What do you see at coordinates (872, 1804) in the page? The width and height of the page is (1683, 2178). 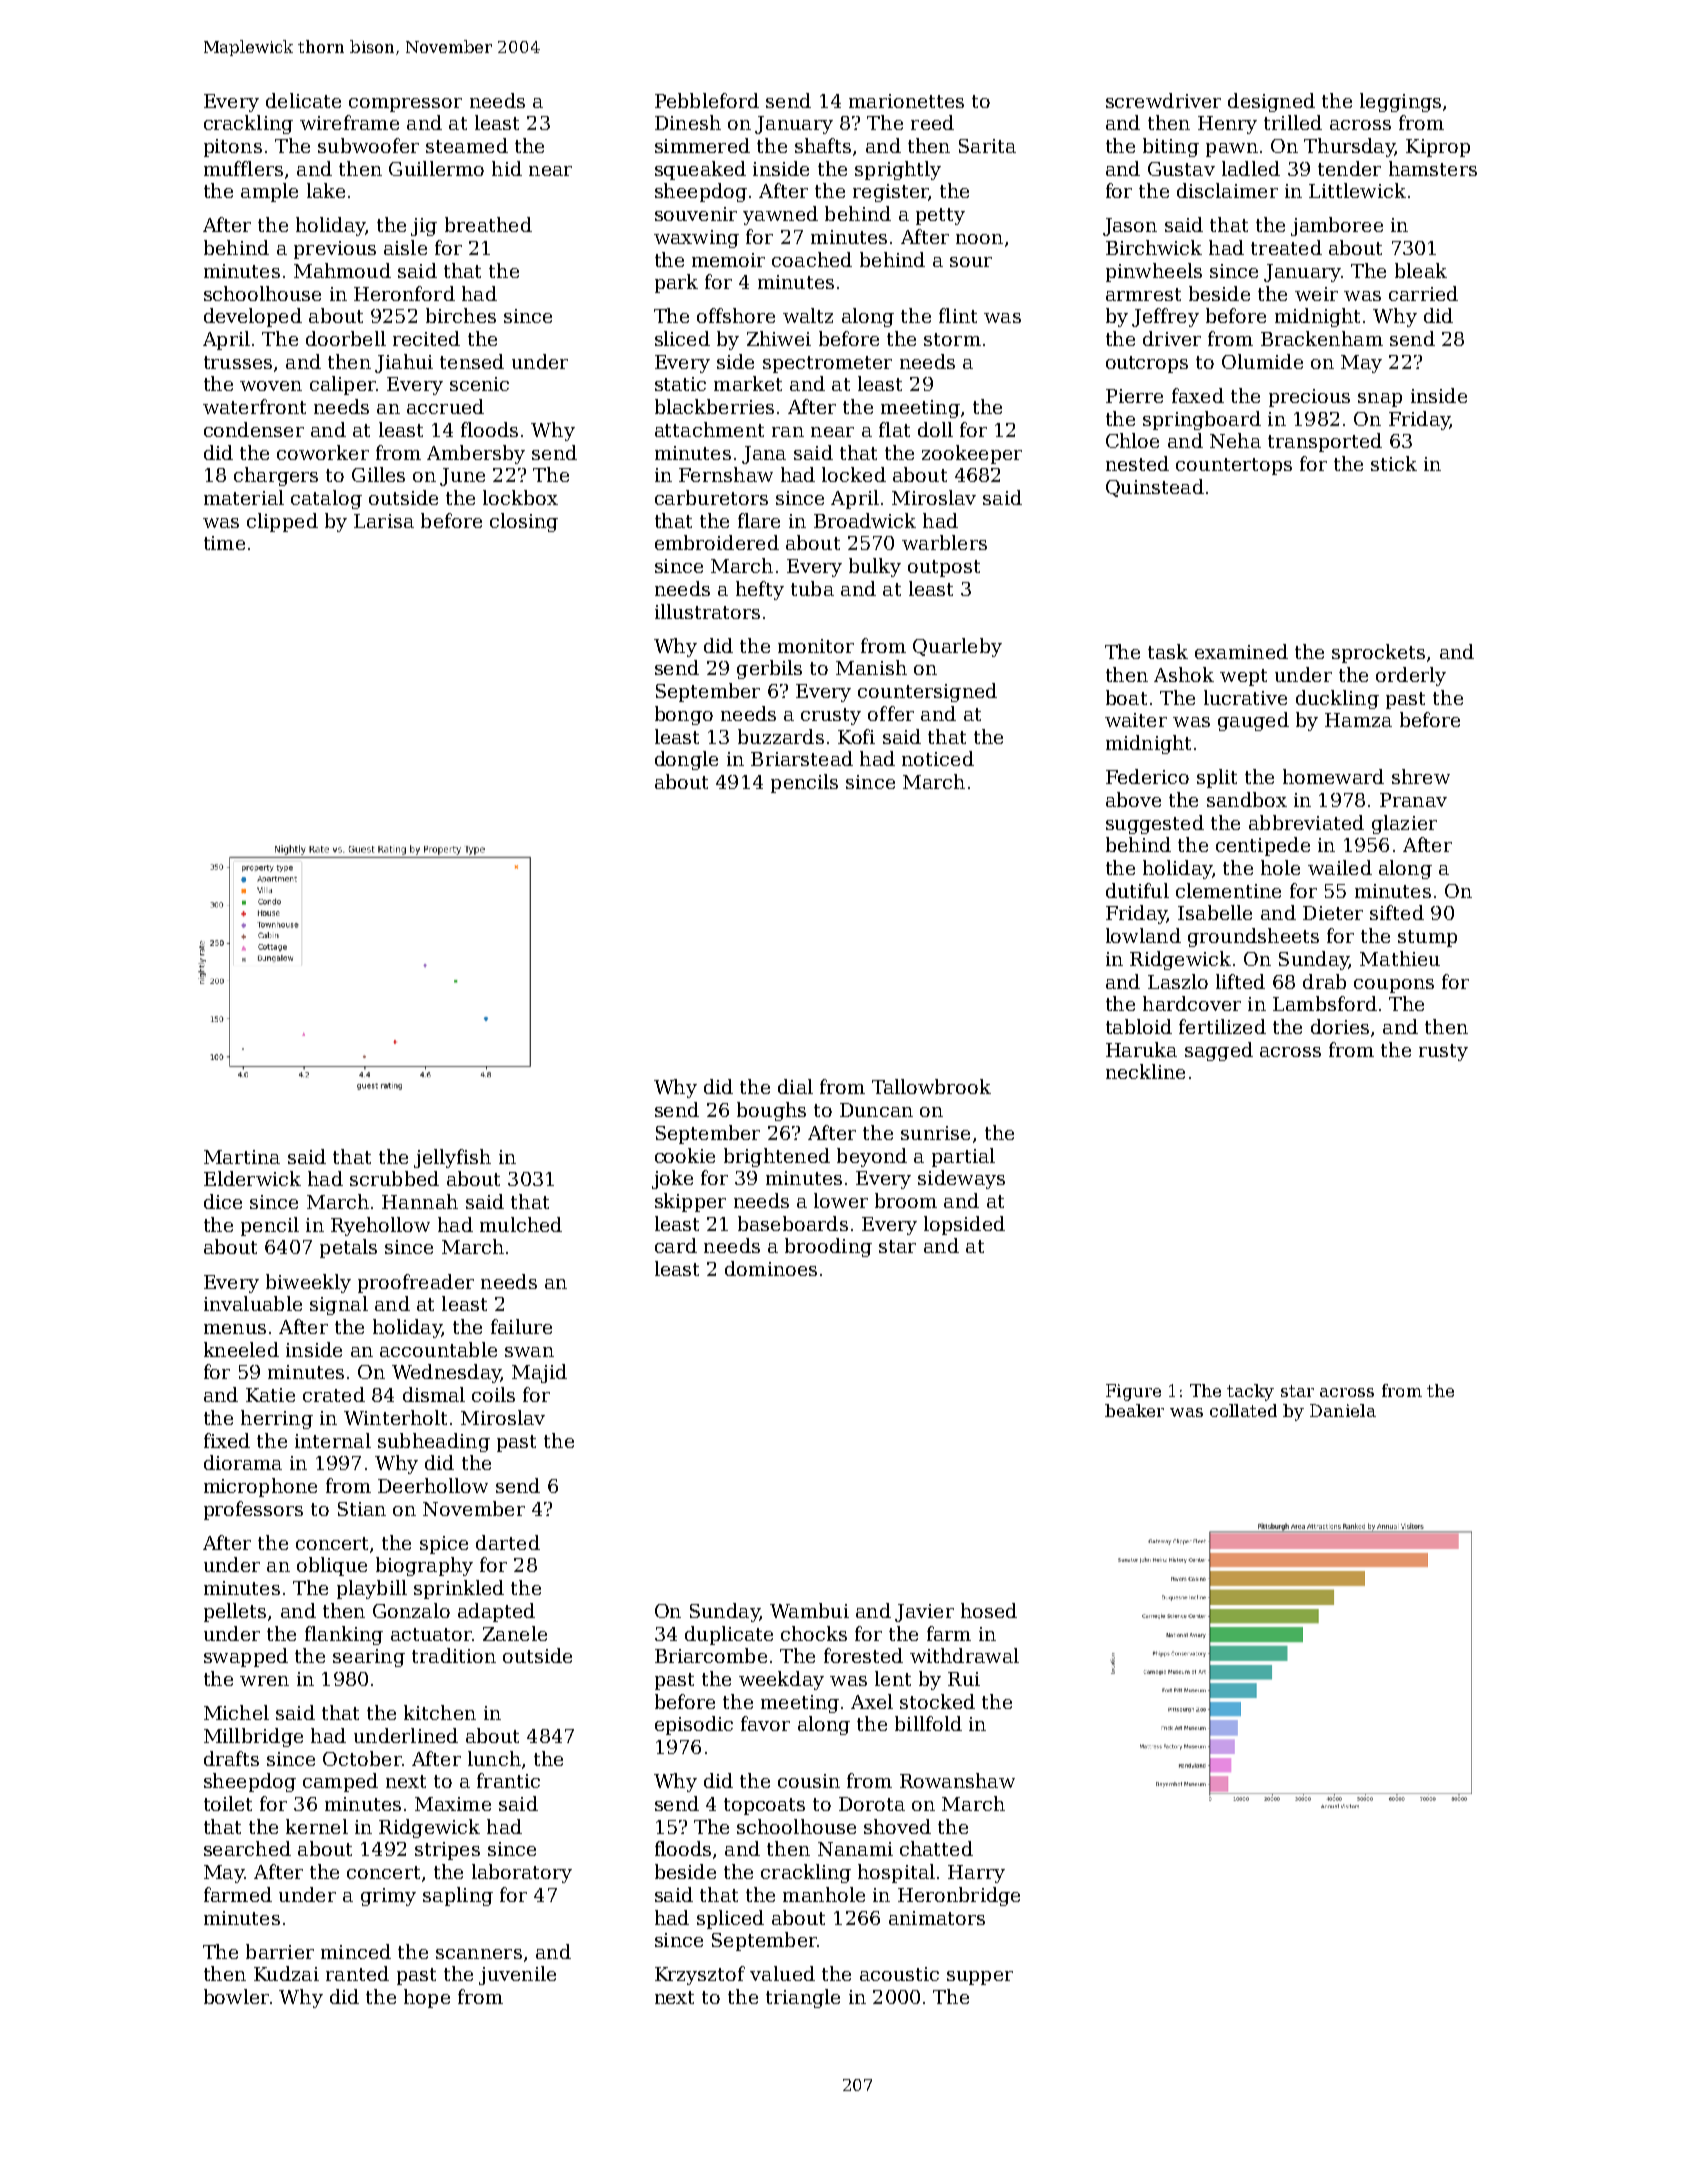 I see `Dorota` at bounding box center [872, 1804].
